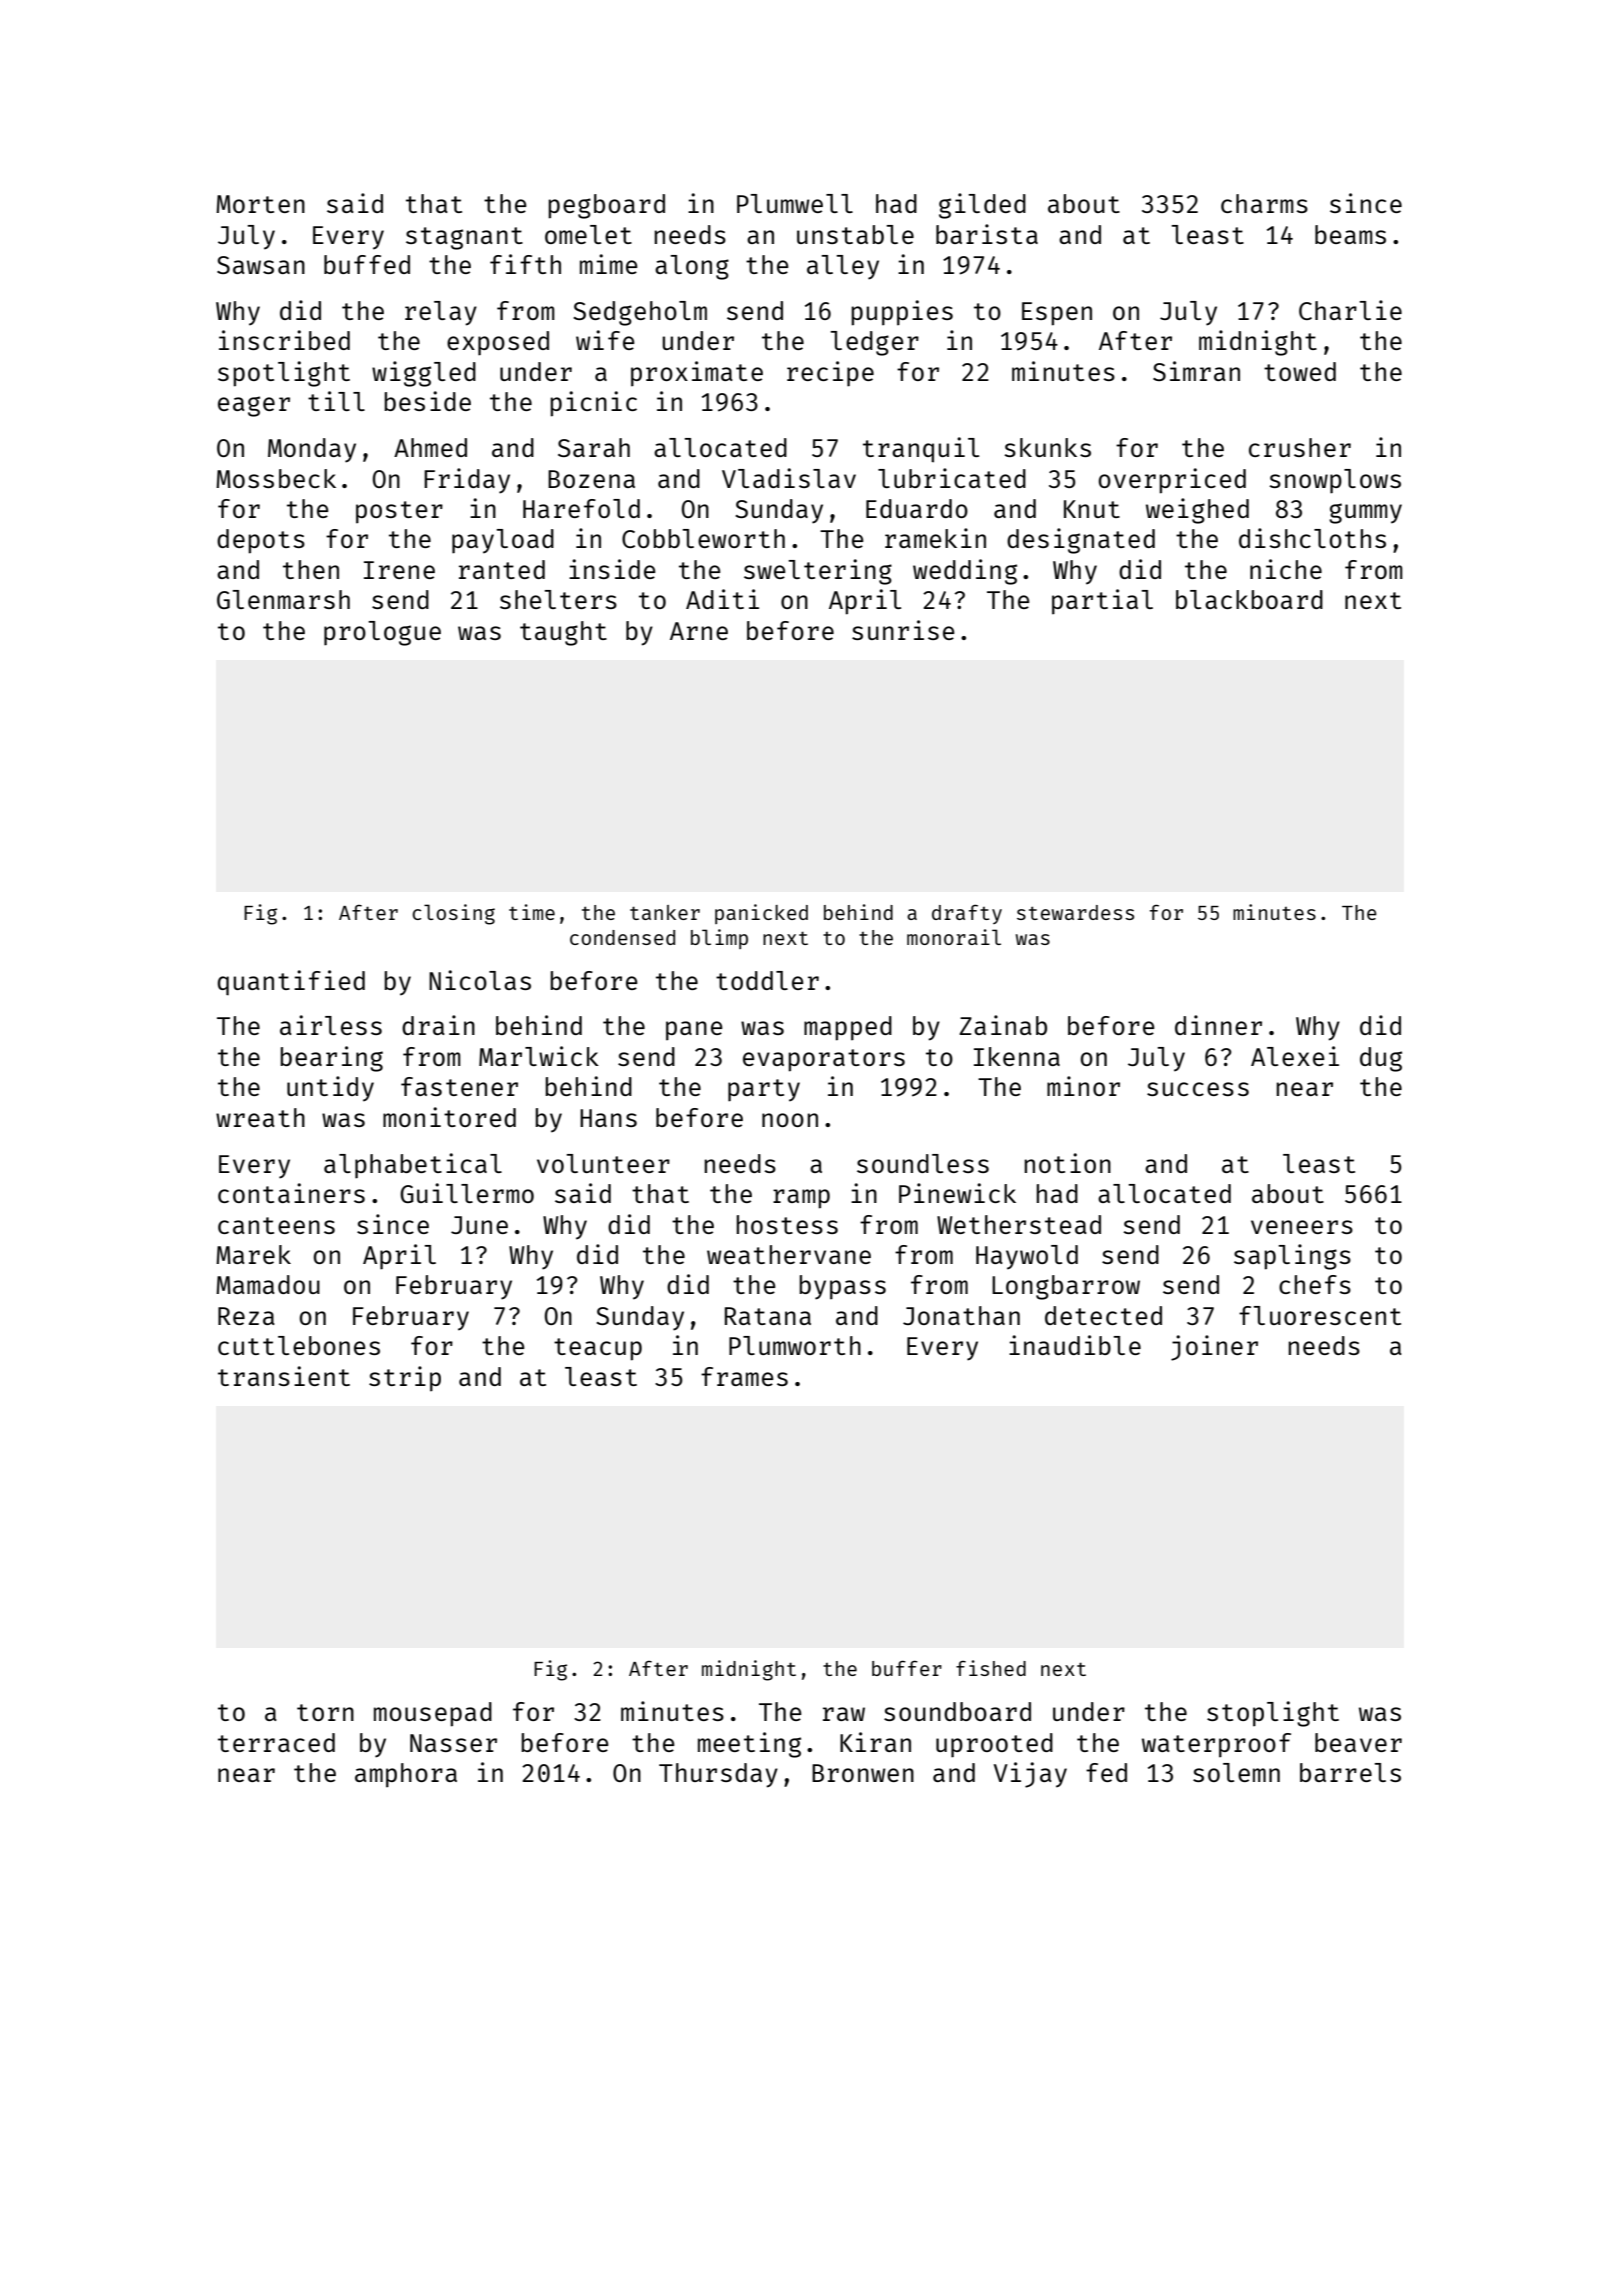 This screenshot has width=1620, height=2292. I want to click on amphora, so click(406, 1775).
